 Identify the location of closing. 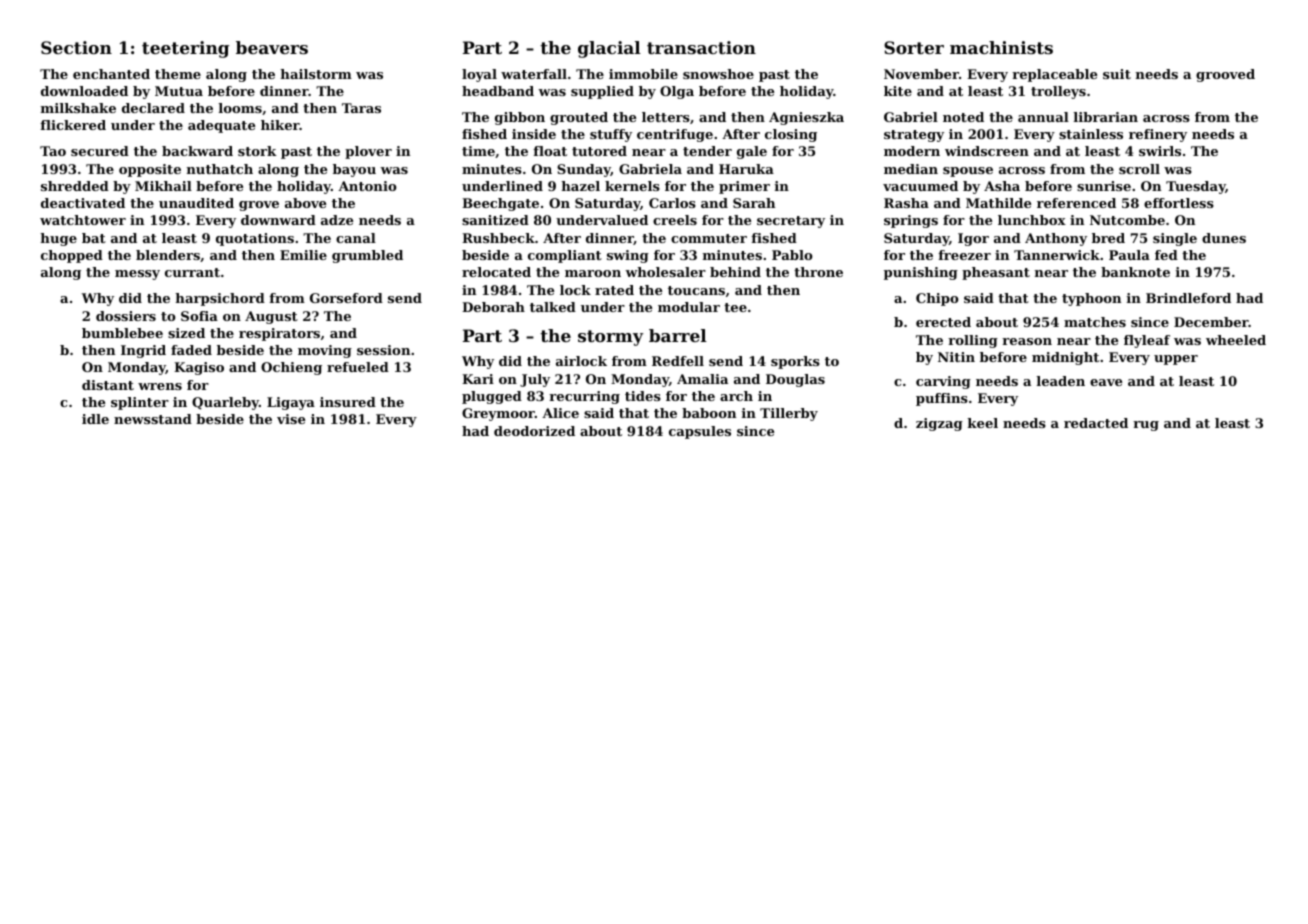
(791, 135).
